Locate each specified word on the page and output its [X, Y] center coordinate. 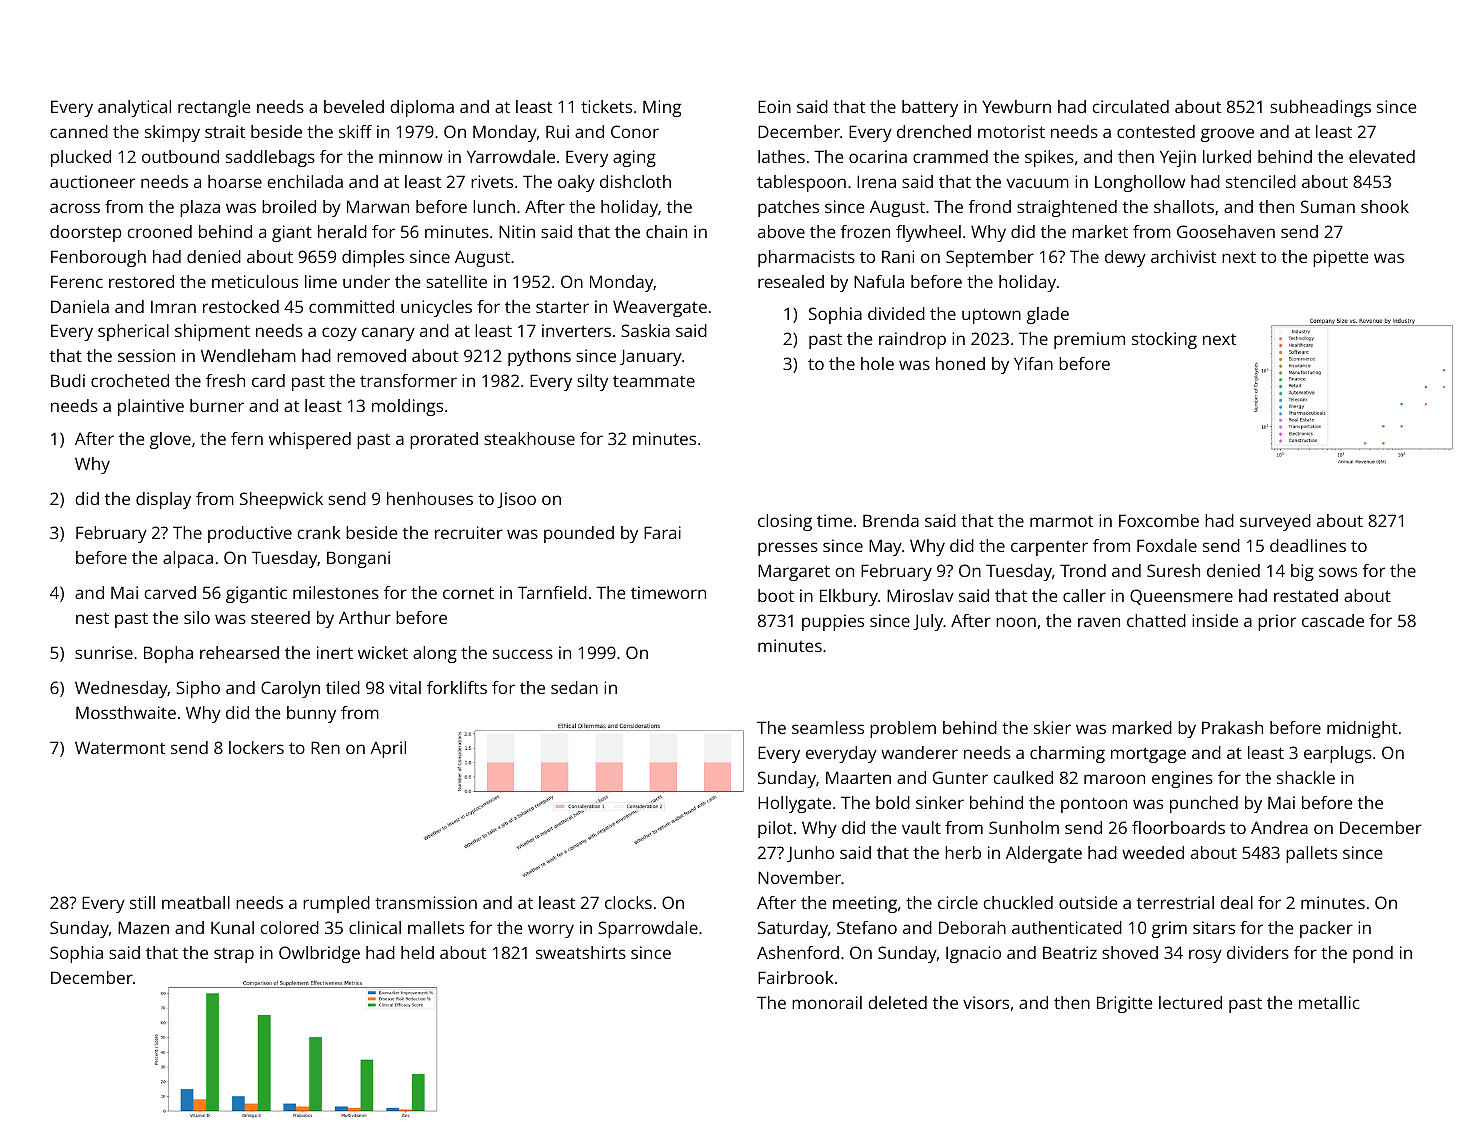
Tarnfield [552, 592]
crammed [950, 156]
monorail [827, 1002]
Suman [1328, 206]
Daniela [80, 306]
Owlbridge [319, 954]
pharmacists [806, 258]
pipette [1340, 258]
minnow [411, 156]
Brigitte [1124, 1004]
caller [1084, 595]
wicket [383, 652]
